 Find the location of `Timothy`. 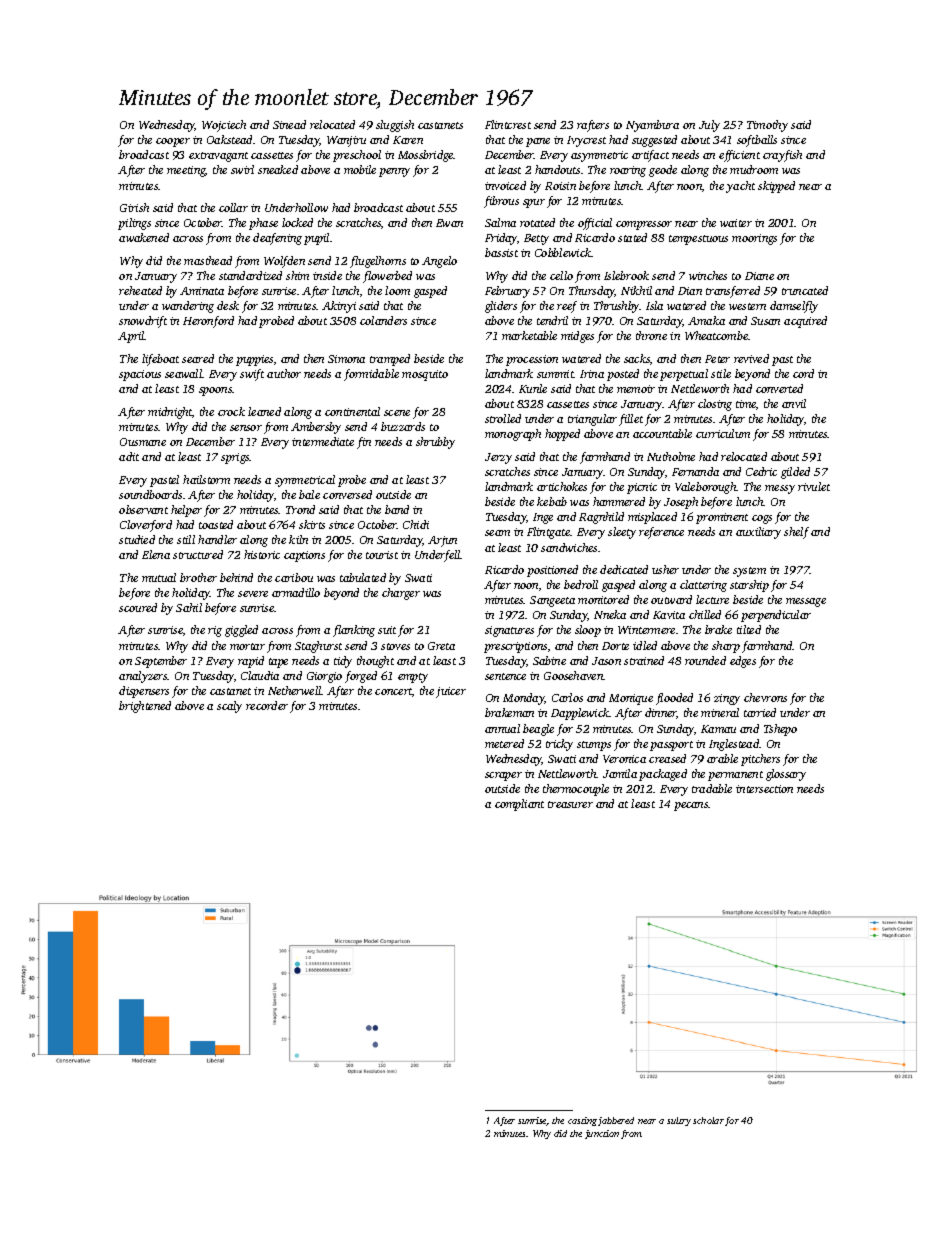

Timothy is located at coordinates (767, 126).
